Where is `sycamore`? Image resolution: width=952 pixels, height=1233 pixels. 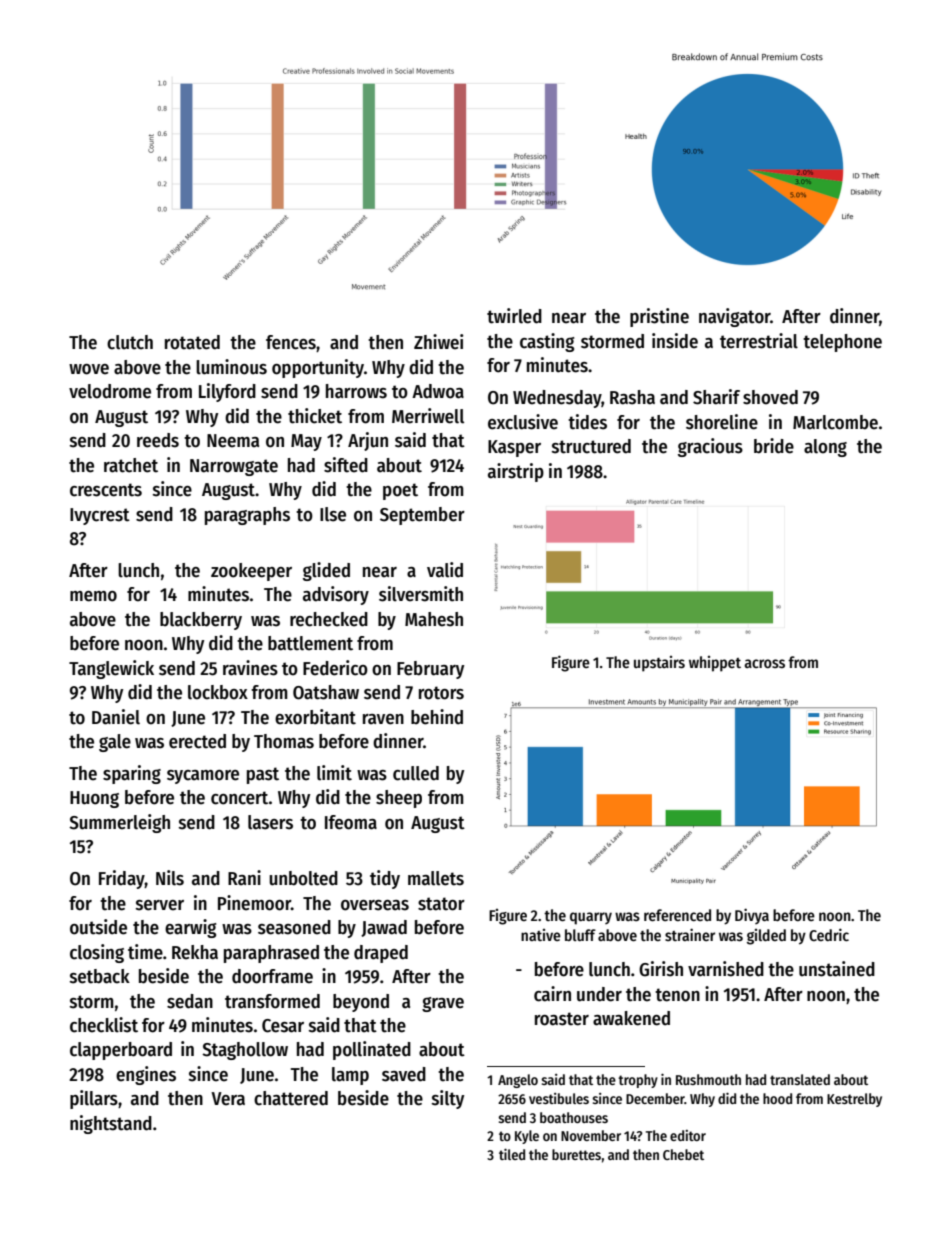
sycamore is located at coordinates (203, 777).
